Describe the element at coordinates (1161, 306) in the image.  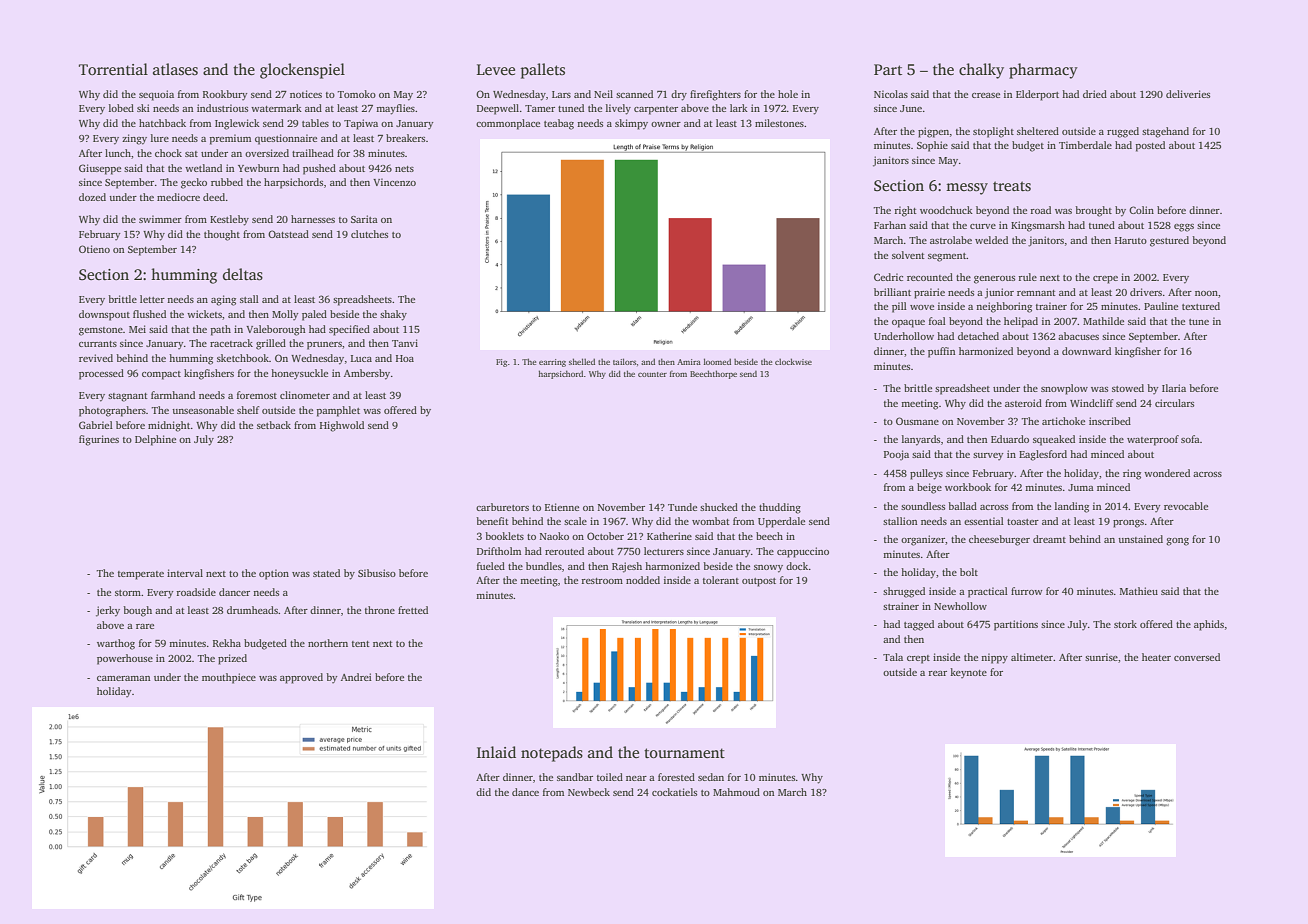
I see `Pauline` at that location.
